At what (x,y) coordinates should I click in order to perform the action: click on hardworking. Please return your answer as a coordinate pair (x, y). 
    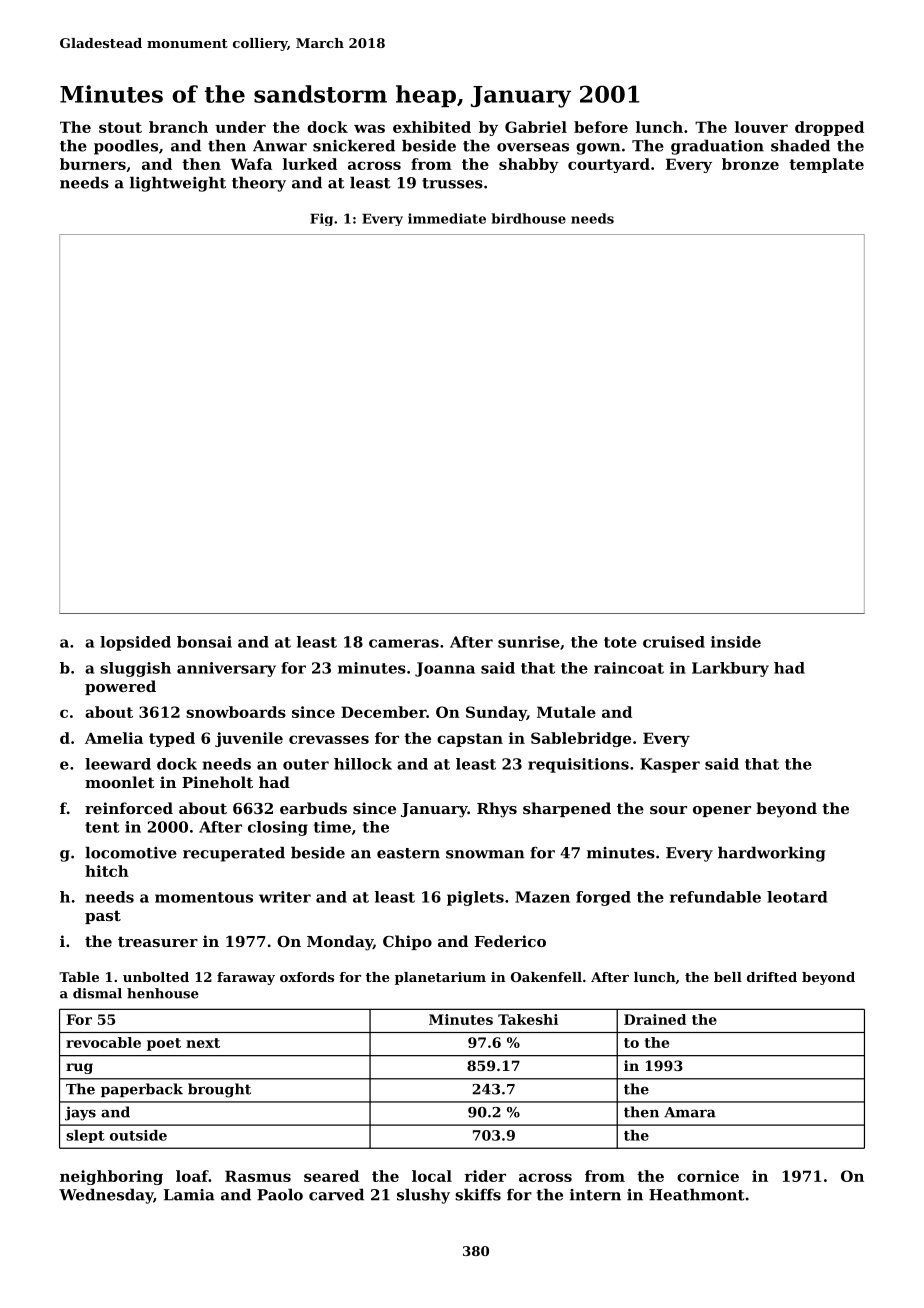
    Looking at the image, I should click on (772, 854).
